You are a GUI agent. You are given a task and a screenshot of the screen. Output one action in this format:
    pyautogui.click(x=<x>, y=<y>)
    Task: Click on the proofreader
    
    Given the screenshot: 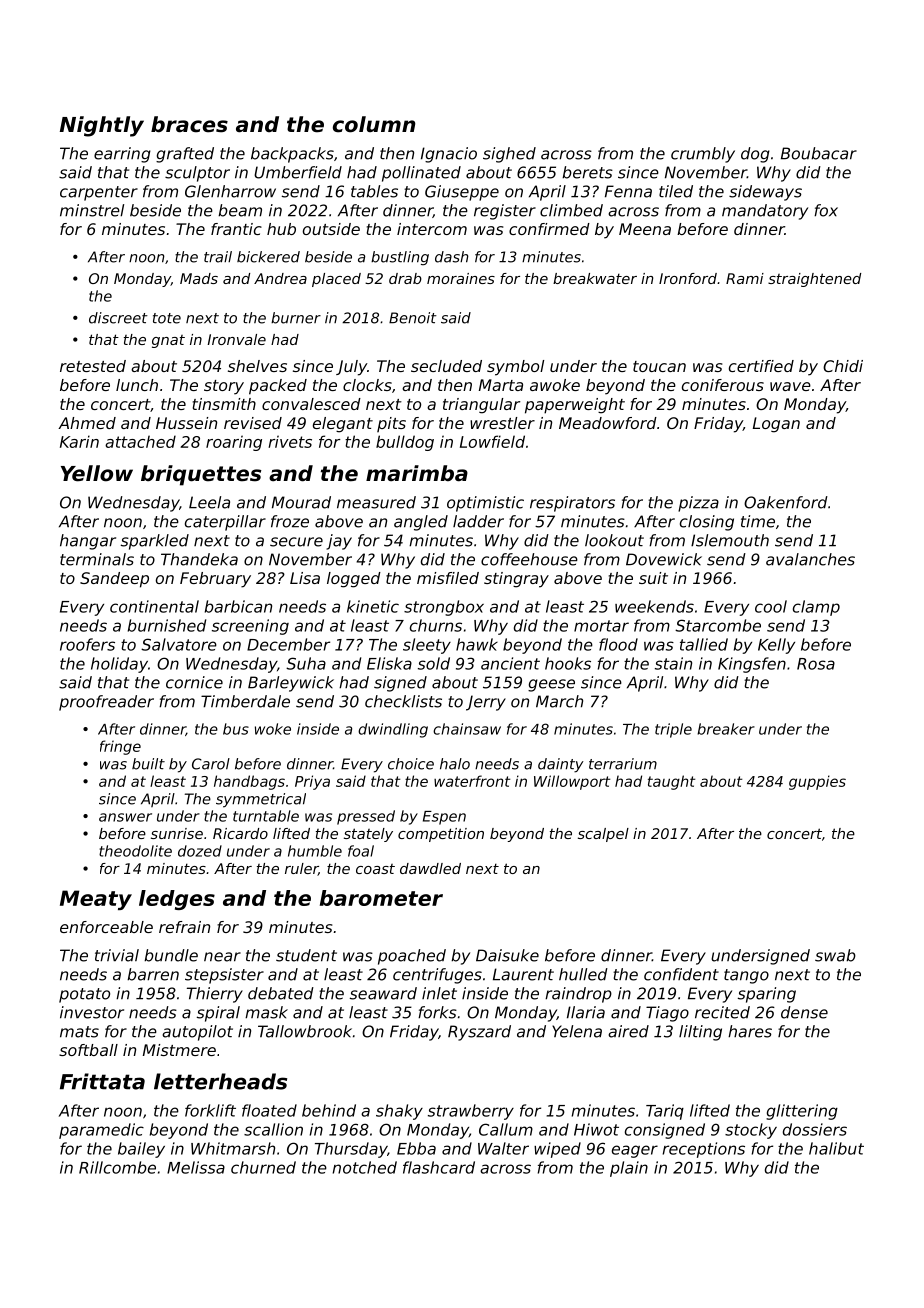 What is the action you would take?
    pyautogui.click(x=106, y=703)
